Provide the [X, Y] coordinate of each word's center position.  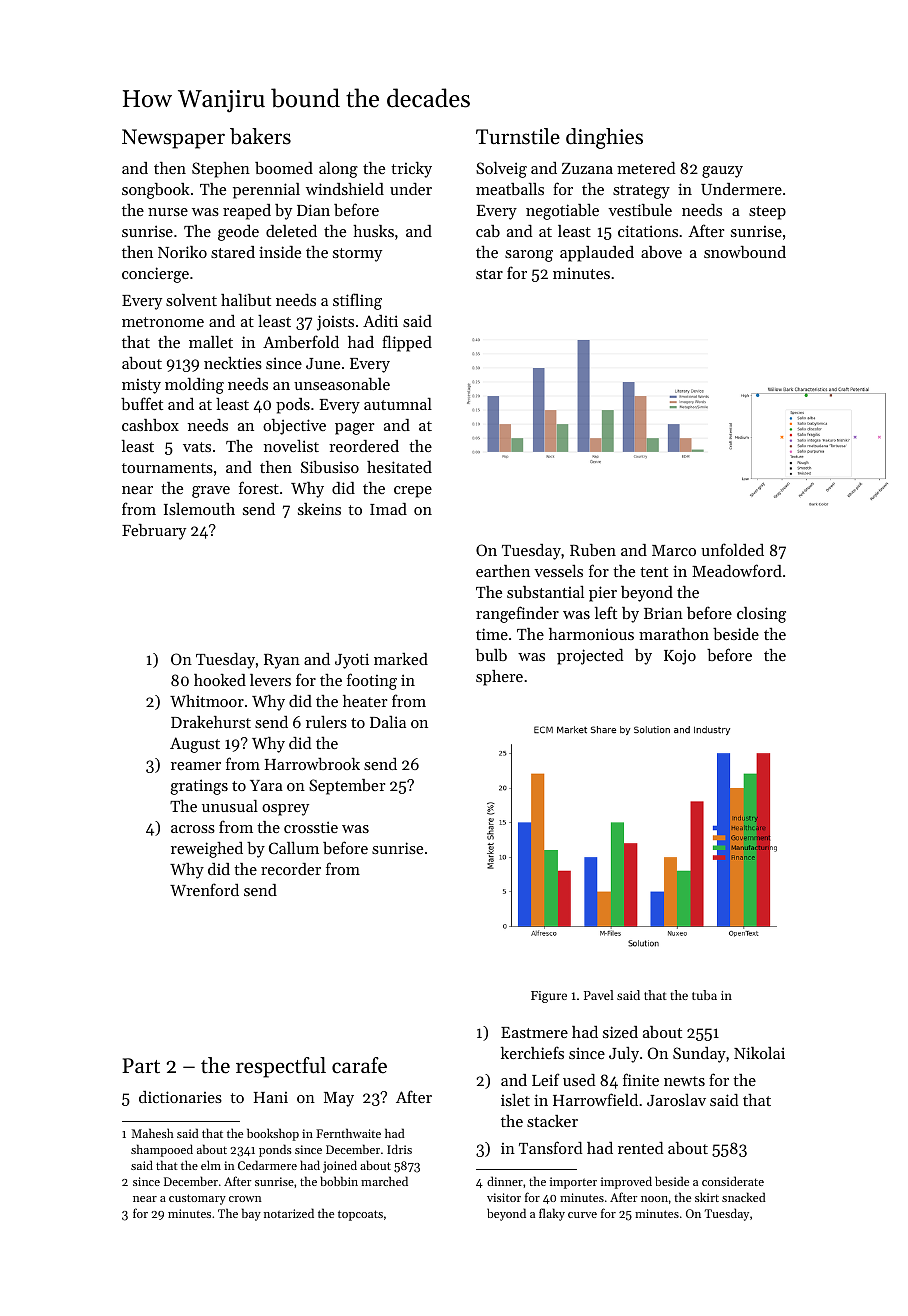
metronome [163, 322]
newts [684, 1081]
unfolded [732, 549]
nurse [168, 212]
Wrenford [204, 889]
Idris [399, 1149]
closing [761, 615]
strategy [641, 192]
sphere [499, 678]
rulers [326, 722]
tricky [411, 170]
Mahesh [153, 1133]
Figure [549, 997]
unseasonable [342, 384]
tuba [704, 995]
